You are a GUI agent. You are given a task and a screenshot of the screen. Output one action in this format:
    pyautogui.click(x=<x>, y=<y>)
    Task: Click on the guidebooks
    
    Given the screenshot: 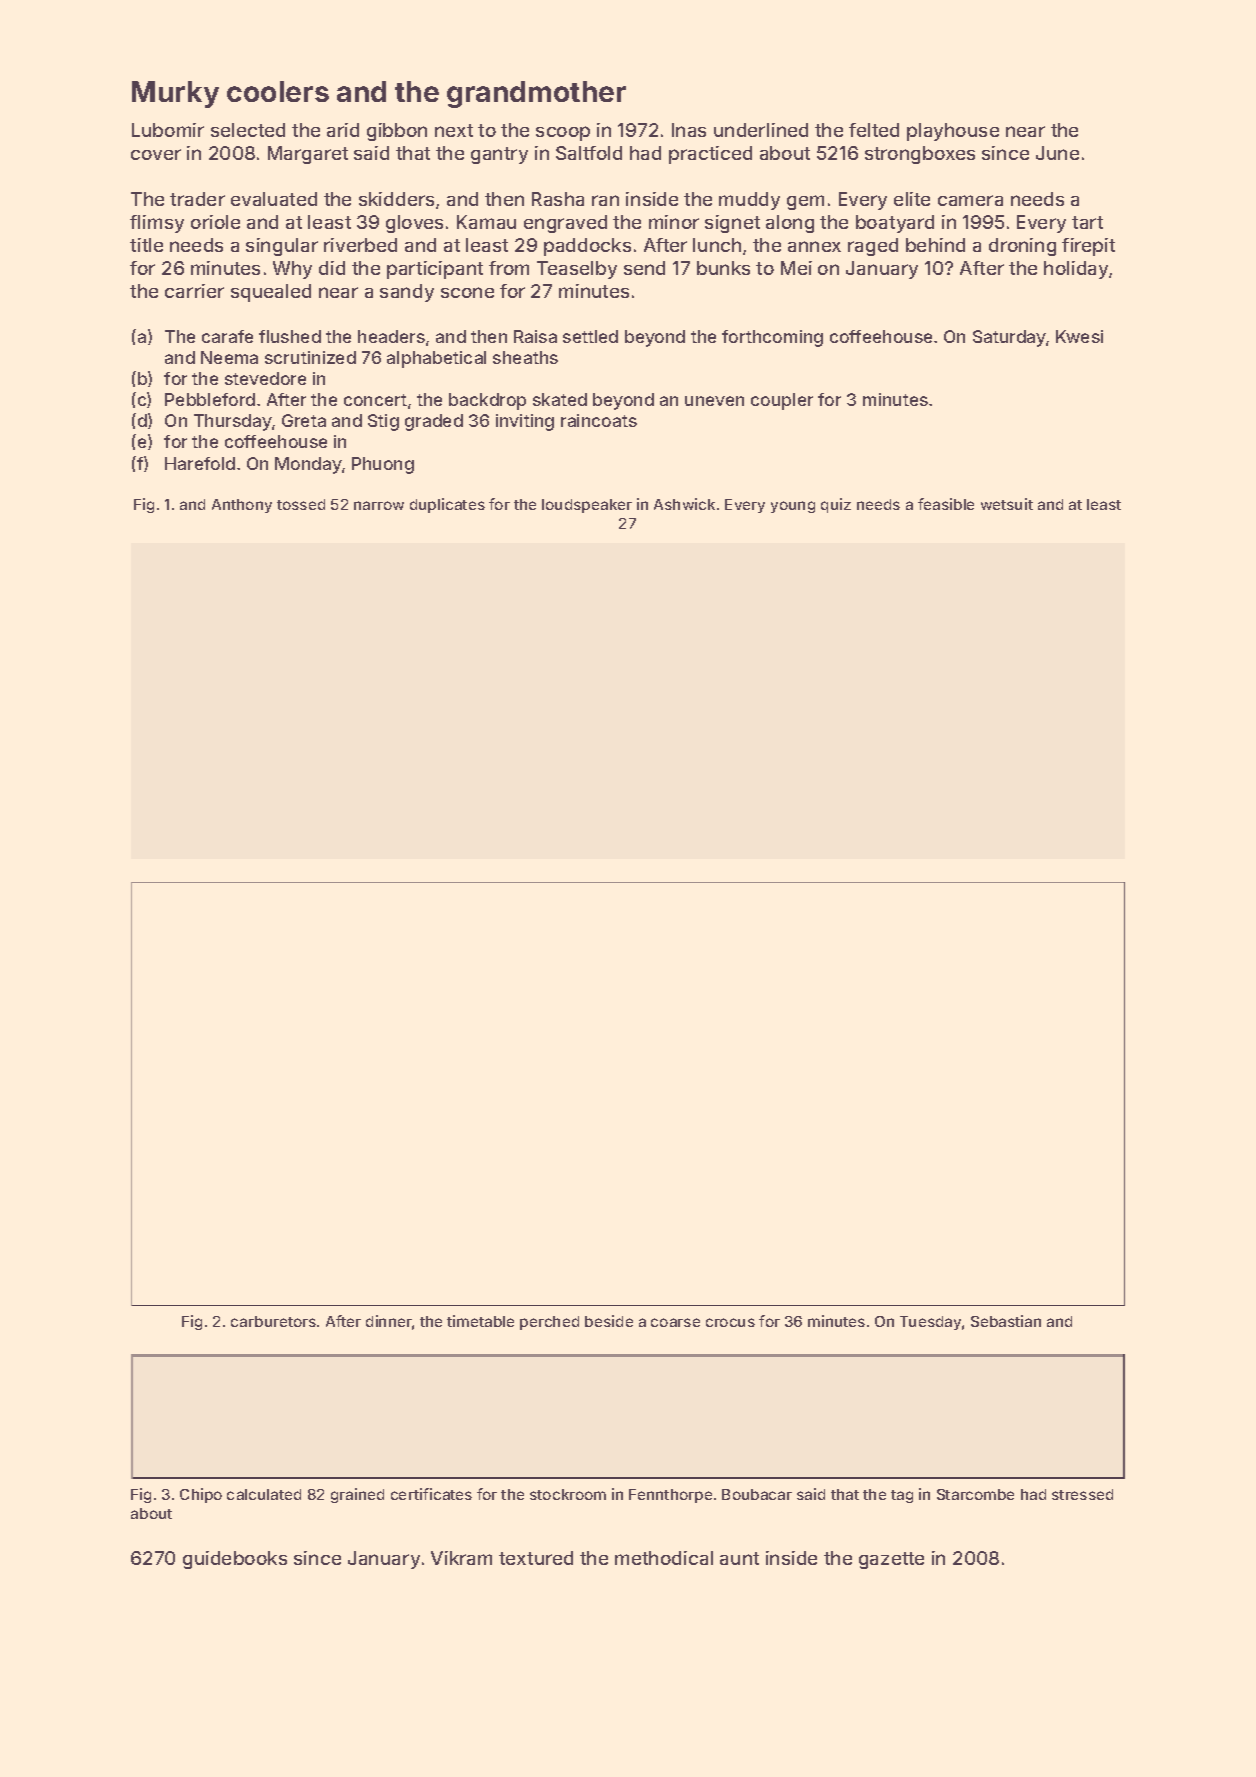 What is the action you would take?
    pyautogui.click(x=235, y=1560)
